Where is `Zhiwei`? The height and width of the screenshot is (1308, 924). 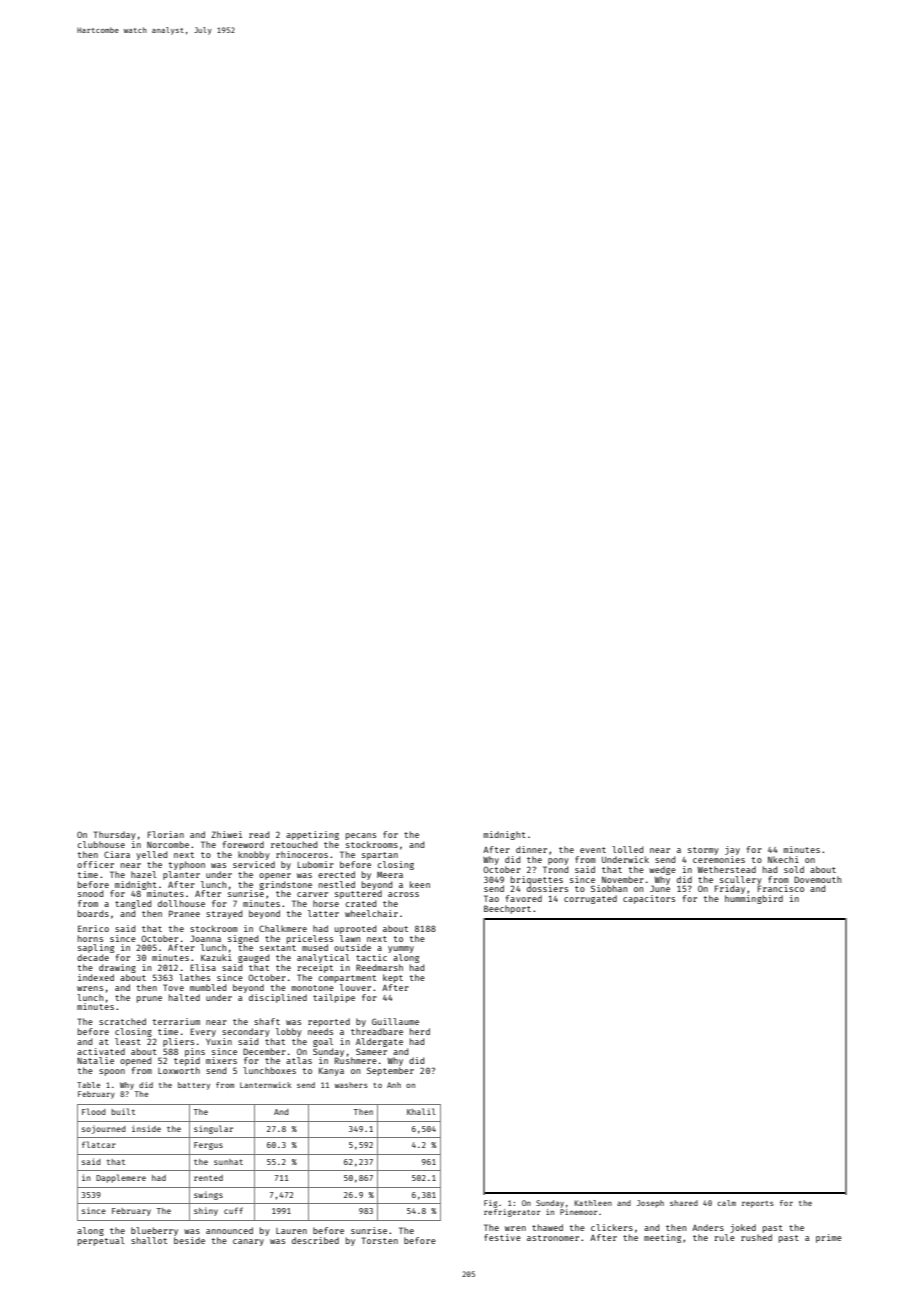 Zhiwei is located at coordinates (226, 834).
